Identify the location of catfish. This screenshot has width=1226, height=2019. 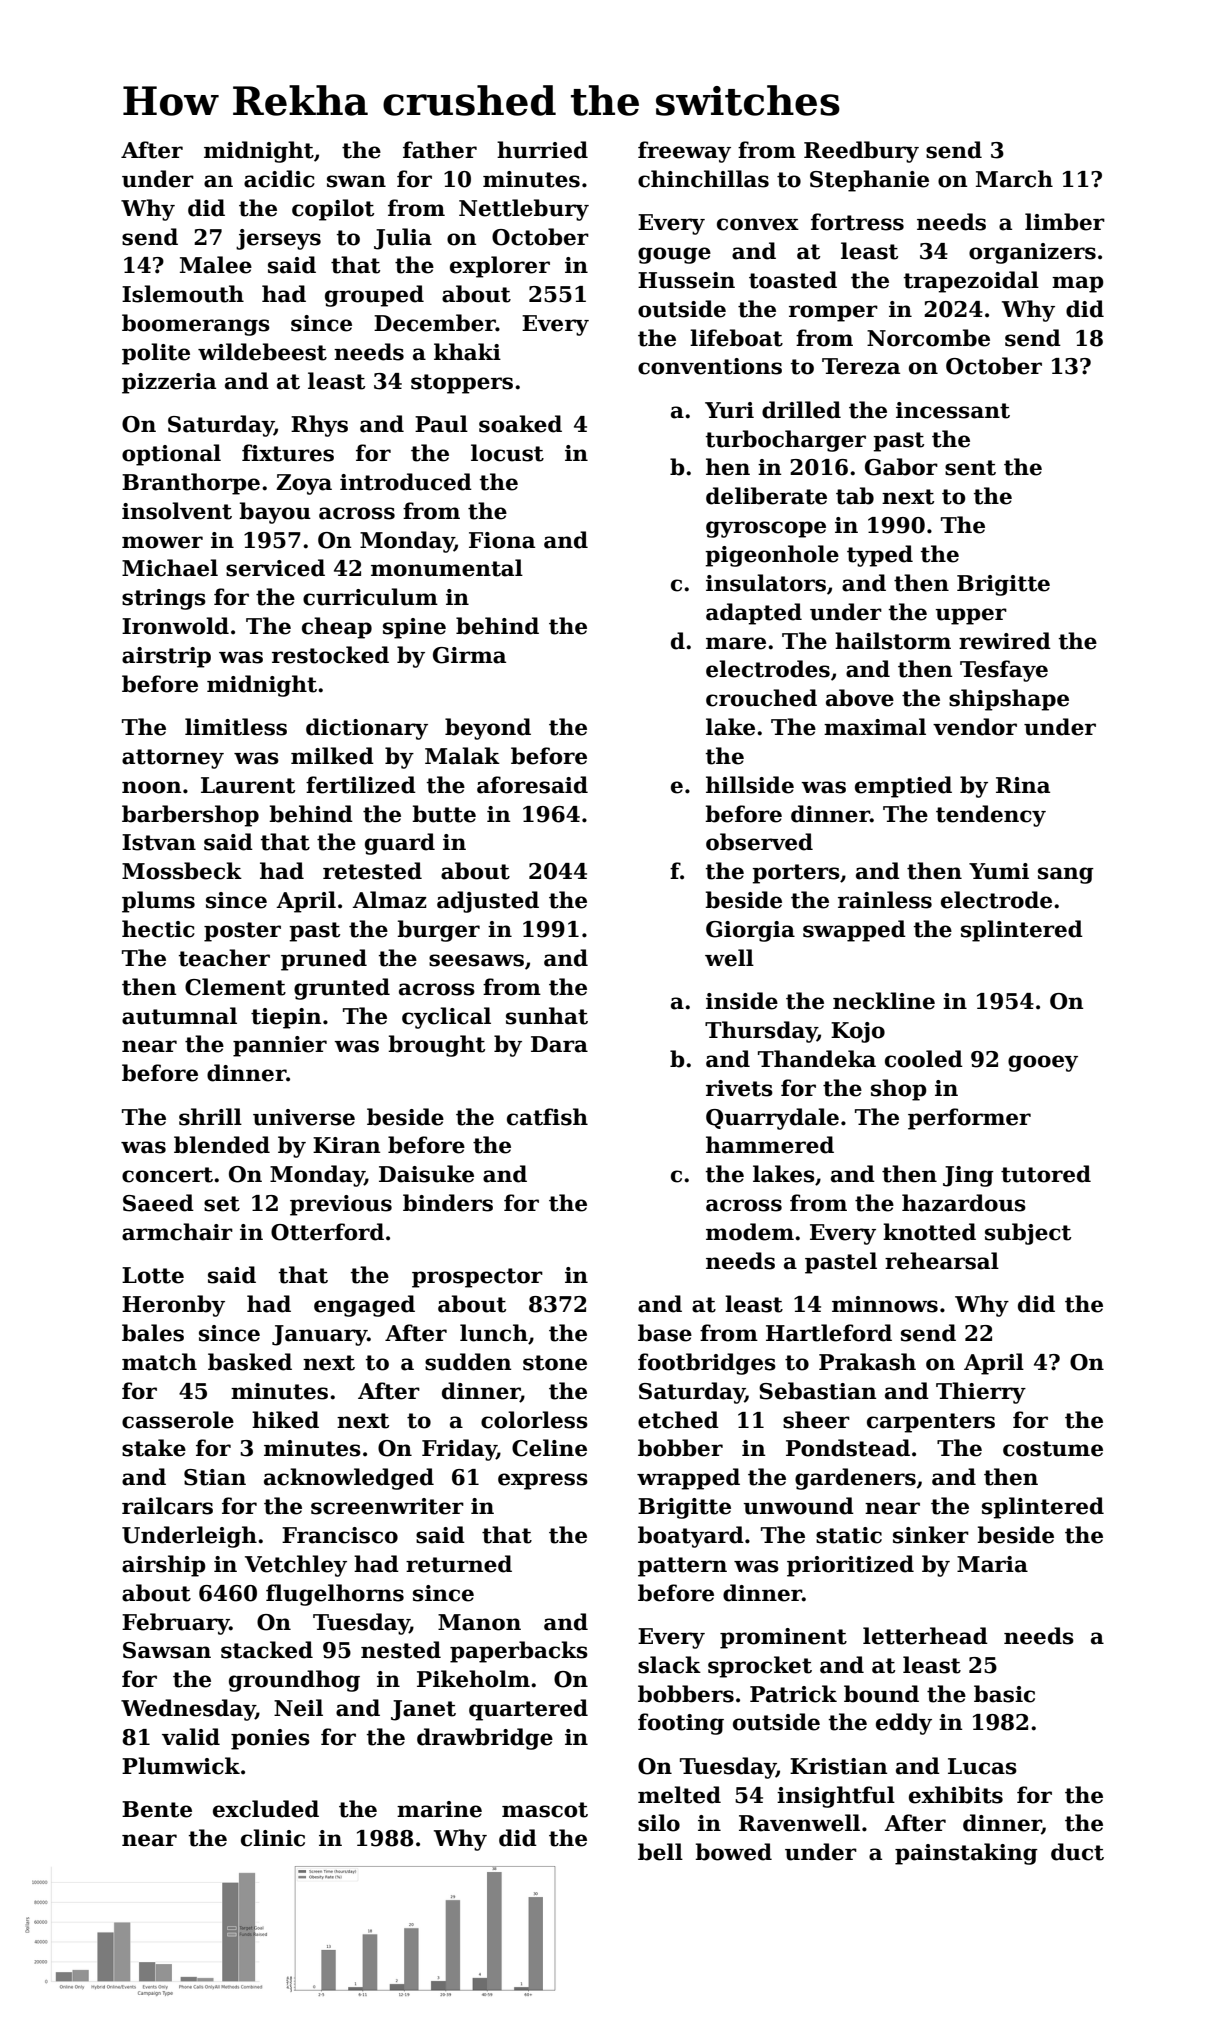
(547, 1117).
